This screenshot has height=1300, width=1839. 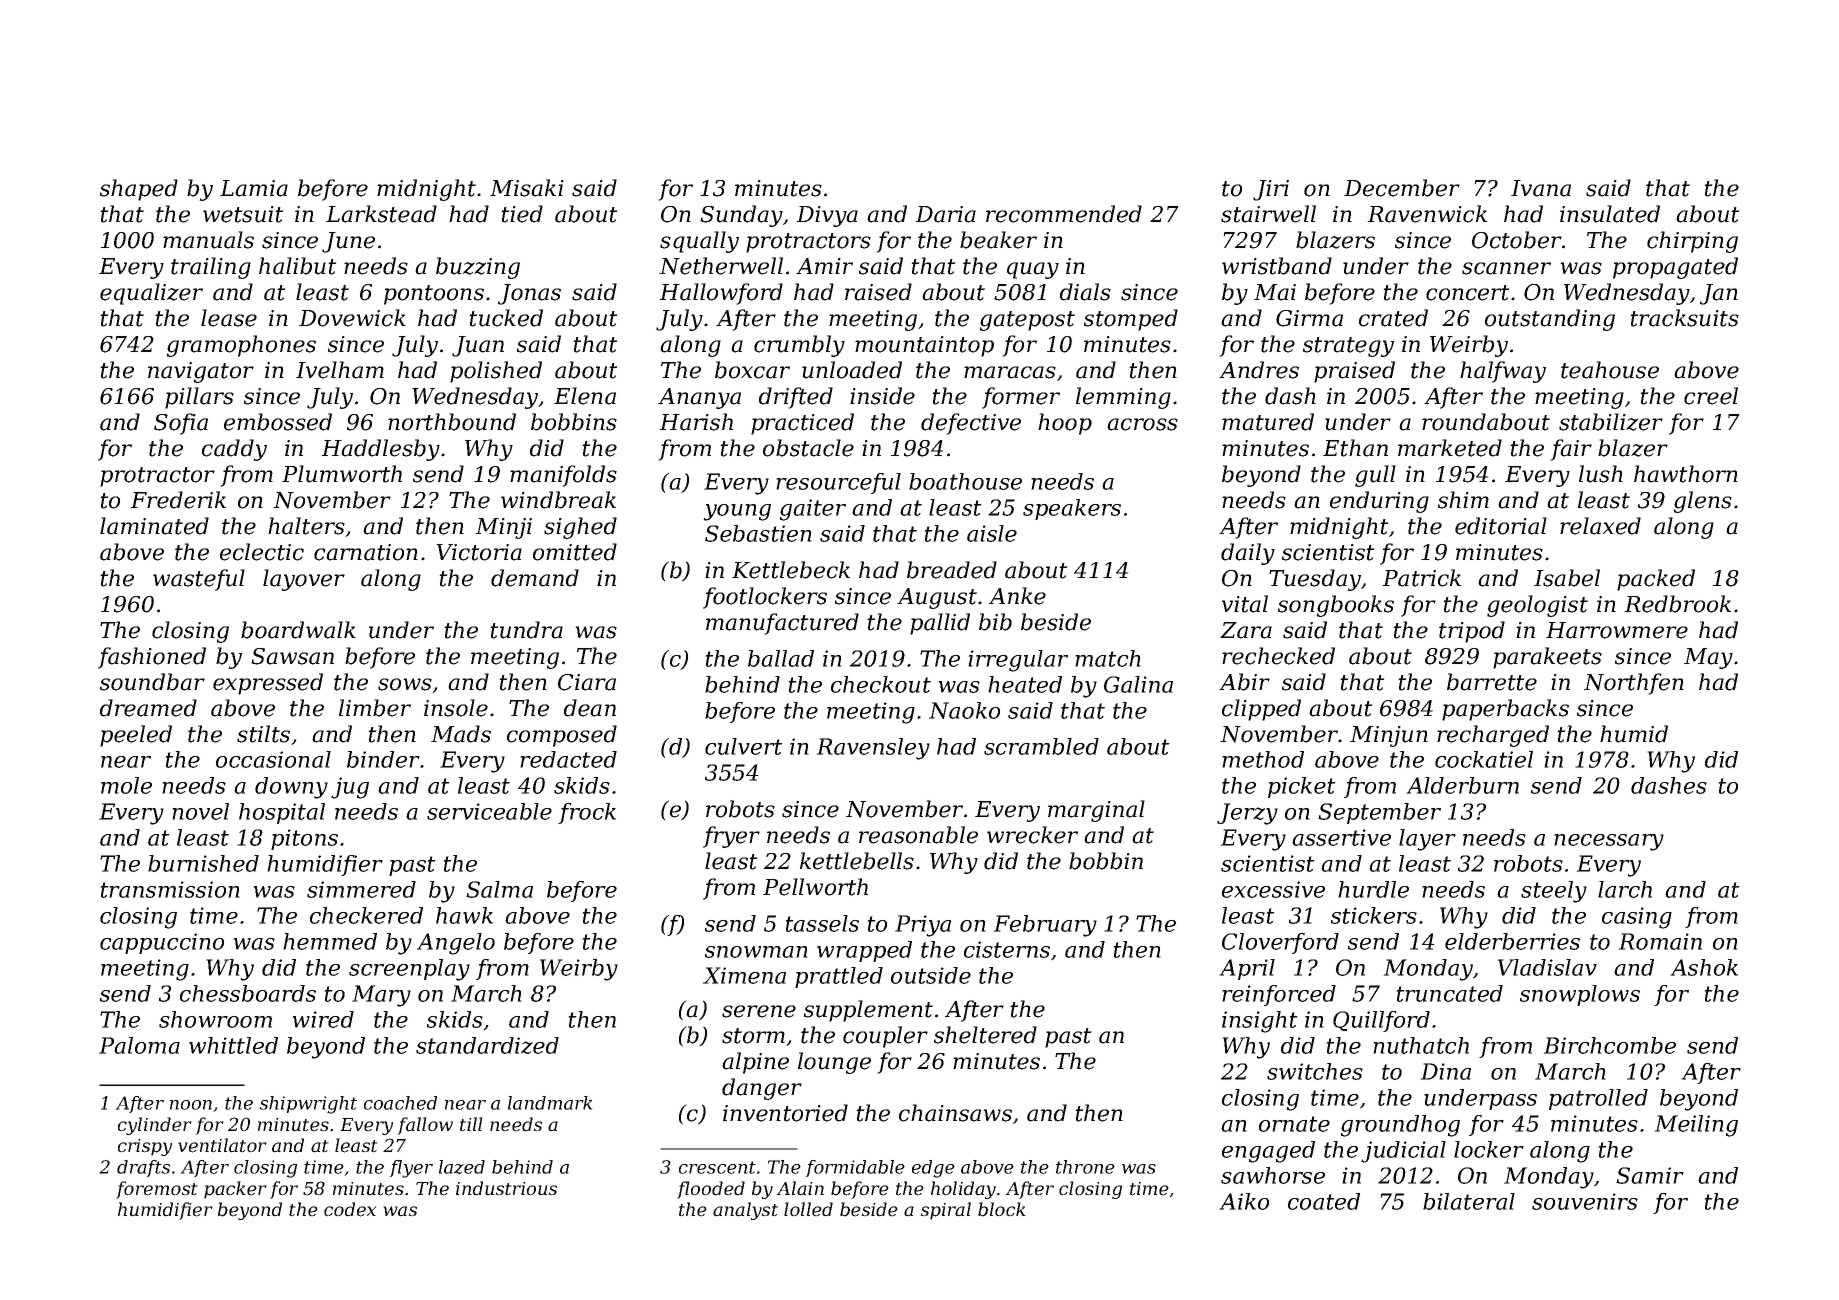 What do you see at coordinates (527, 188) in the screenshot?
I see `Misaki` at bounding box center [527, 188].
